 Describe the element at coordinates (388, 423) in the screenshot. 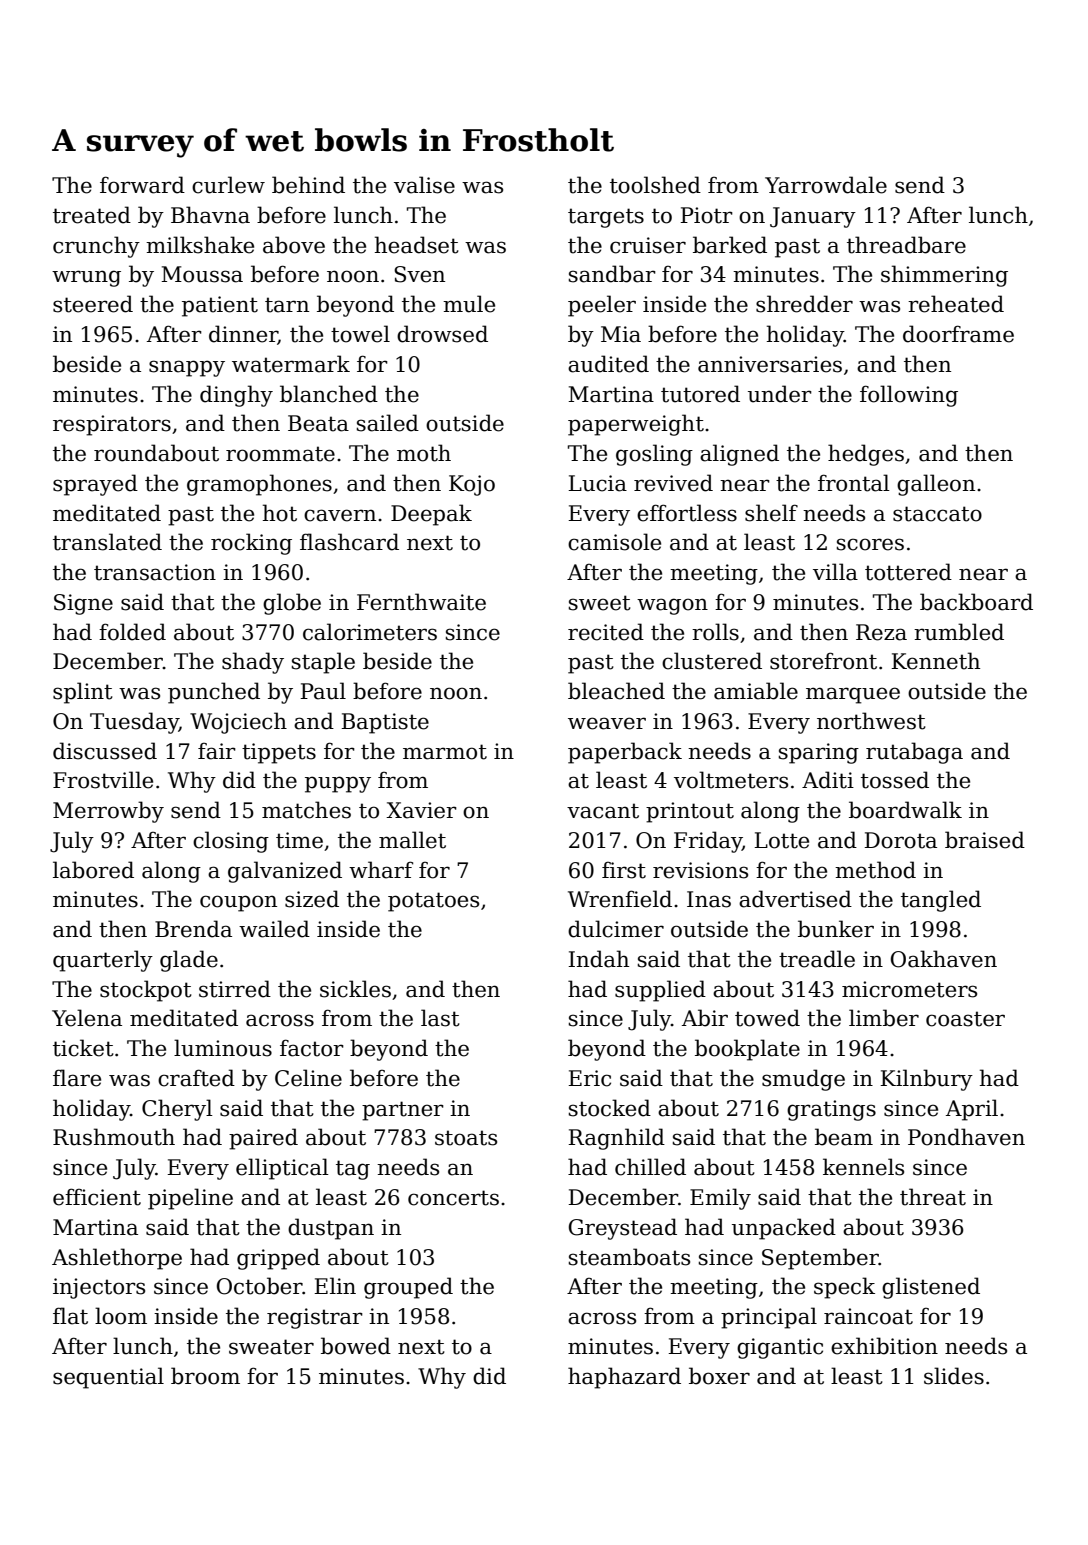

I see `sailed` at that location.
